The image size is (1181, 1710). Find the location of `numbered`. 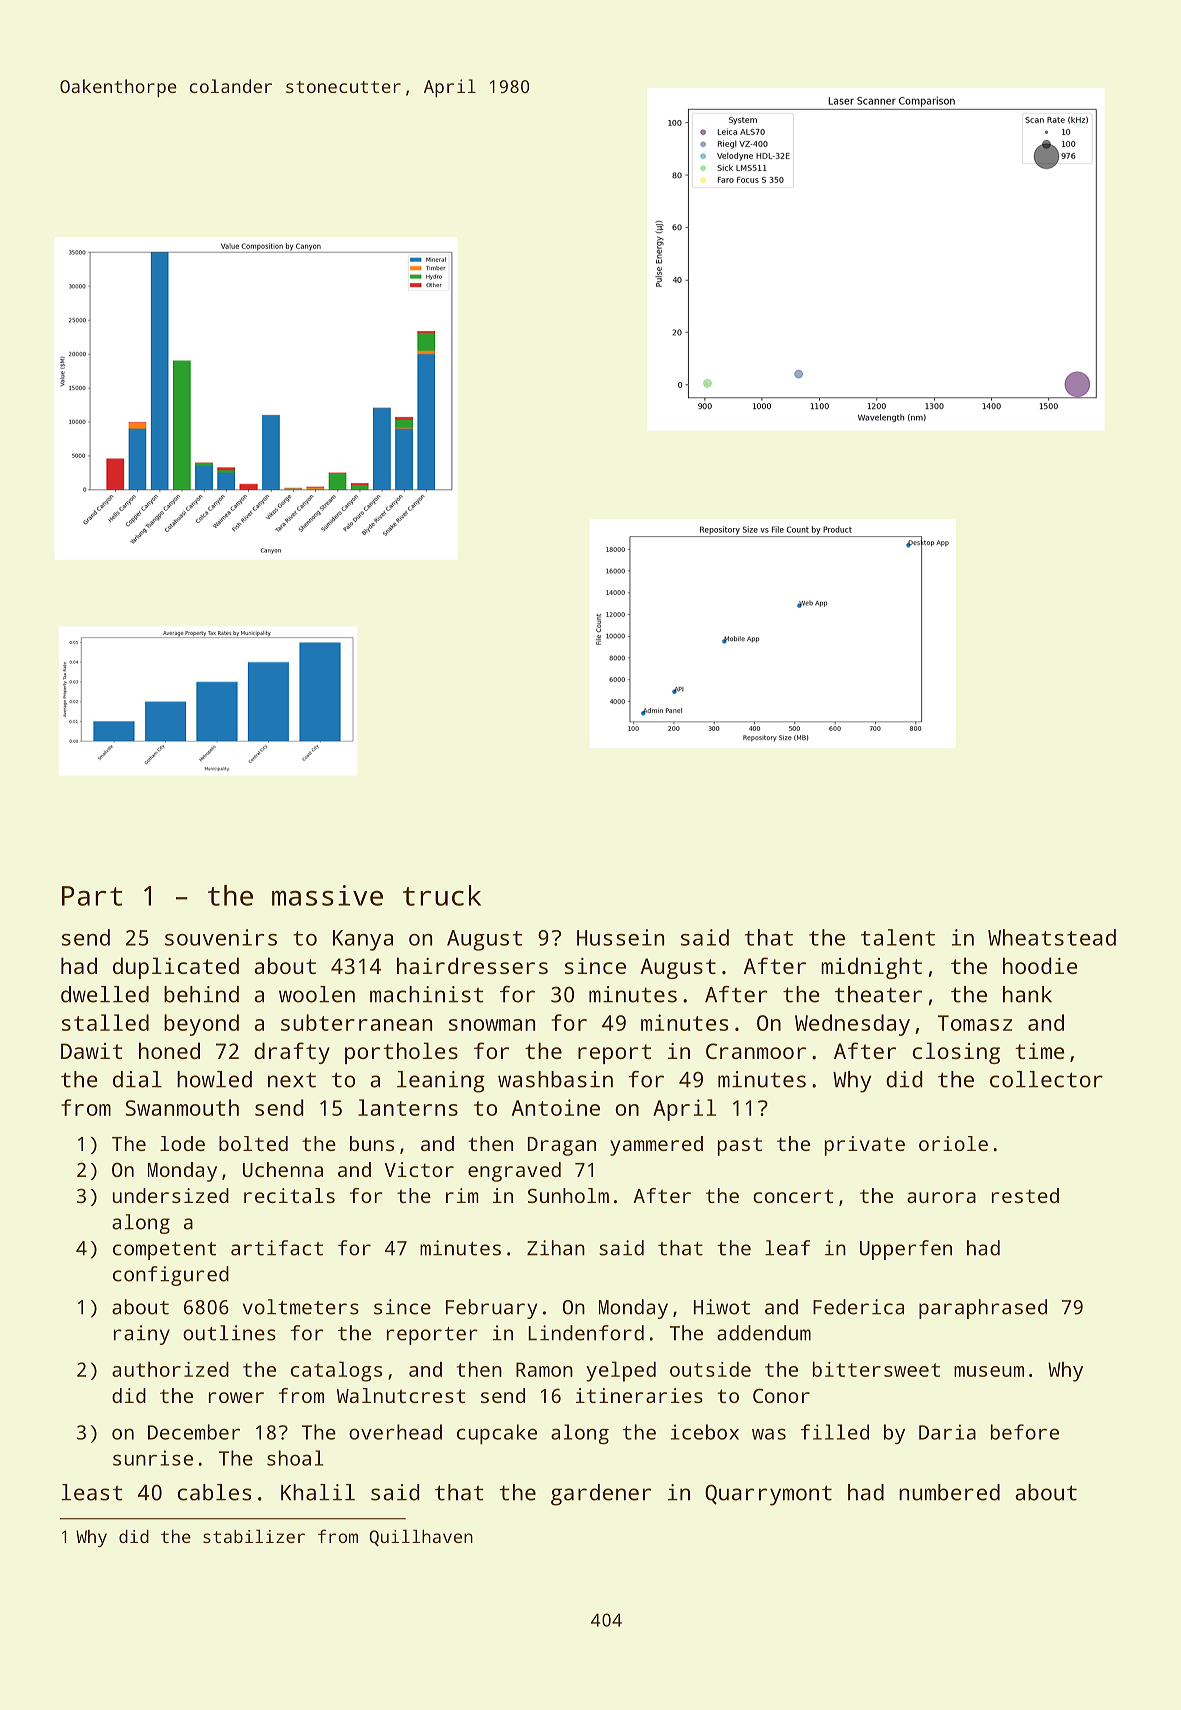

numbered is located at coordinates (949, 1492).
